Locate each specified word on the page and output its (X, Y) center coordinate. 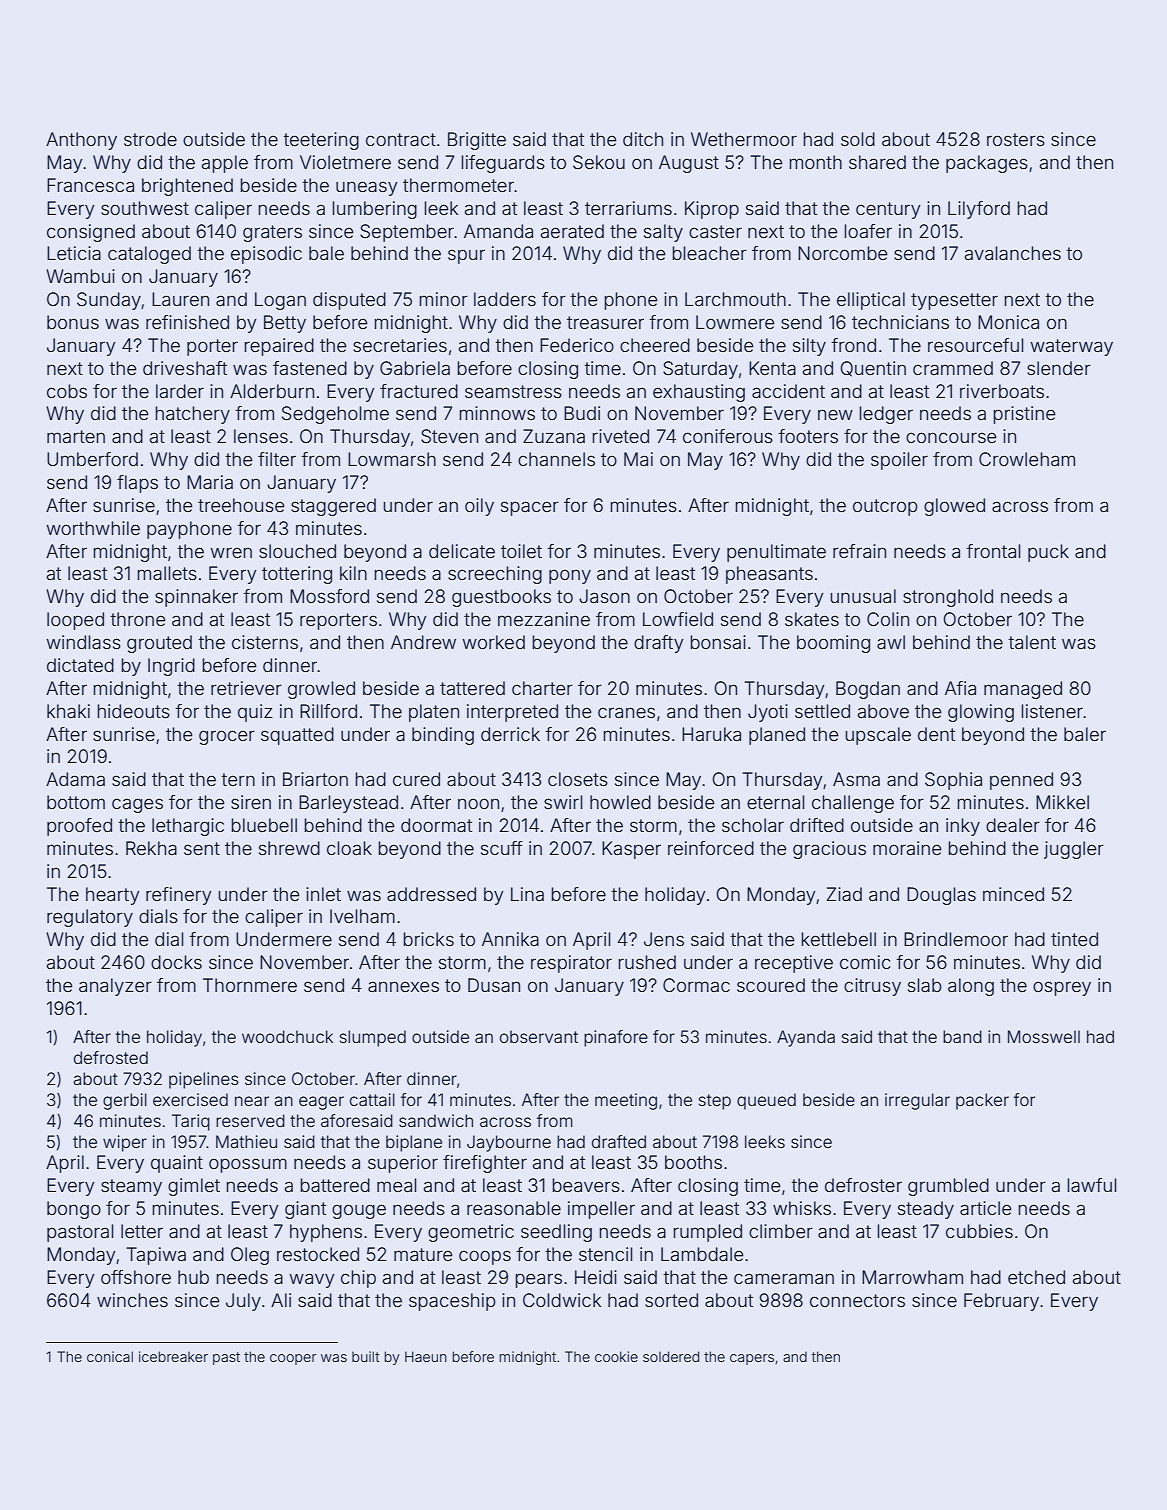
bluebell (264, 825)
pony (570, 576)
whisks (802, 1208)
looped (75, 621)
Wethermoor (744, 139)
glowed (954, 507)
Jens (664, 939)
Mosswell (1044, 1036)
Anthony (81, 141)
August (689, 164)
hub (193, 1277)
